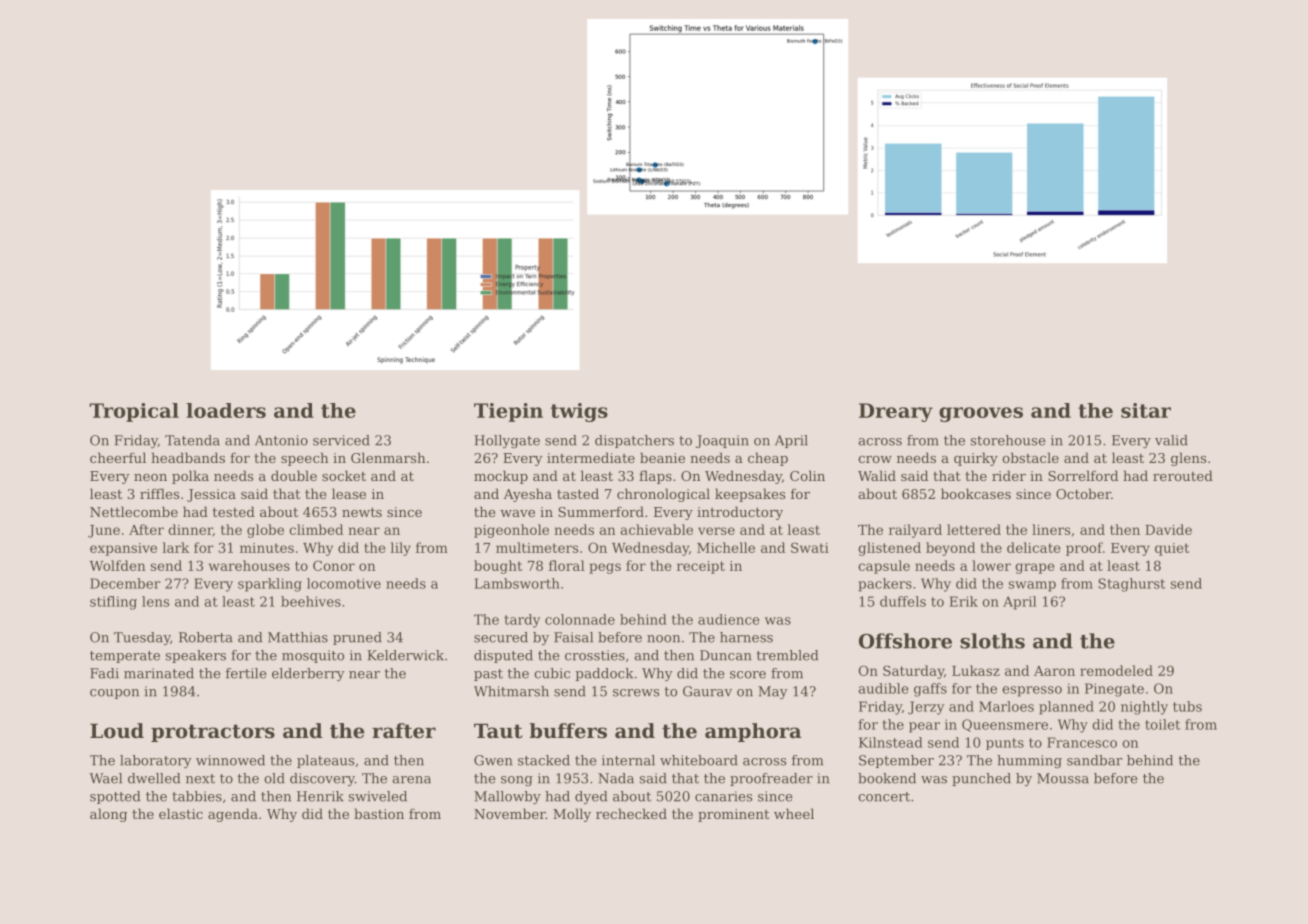 This screenshot has height=924, width=1308. I want to click on mosquito, so click(313, 656).
